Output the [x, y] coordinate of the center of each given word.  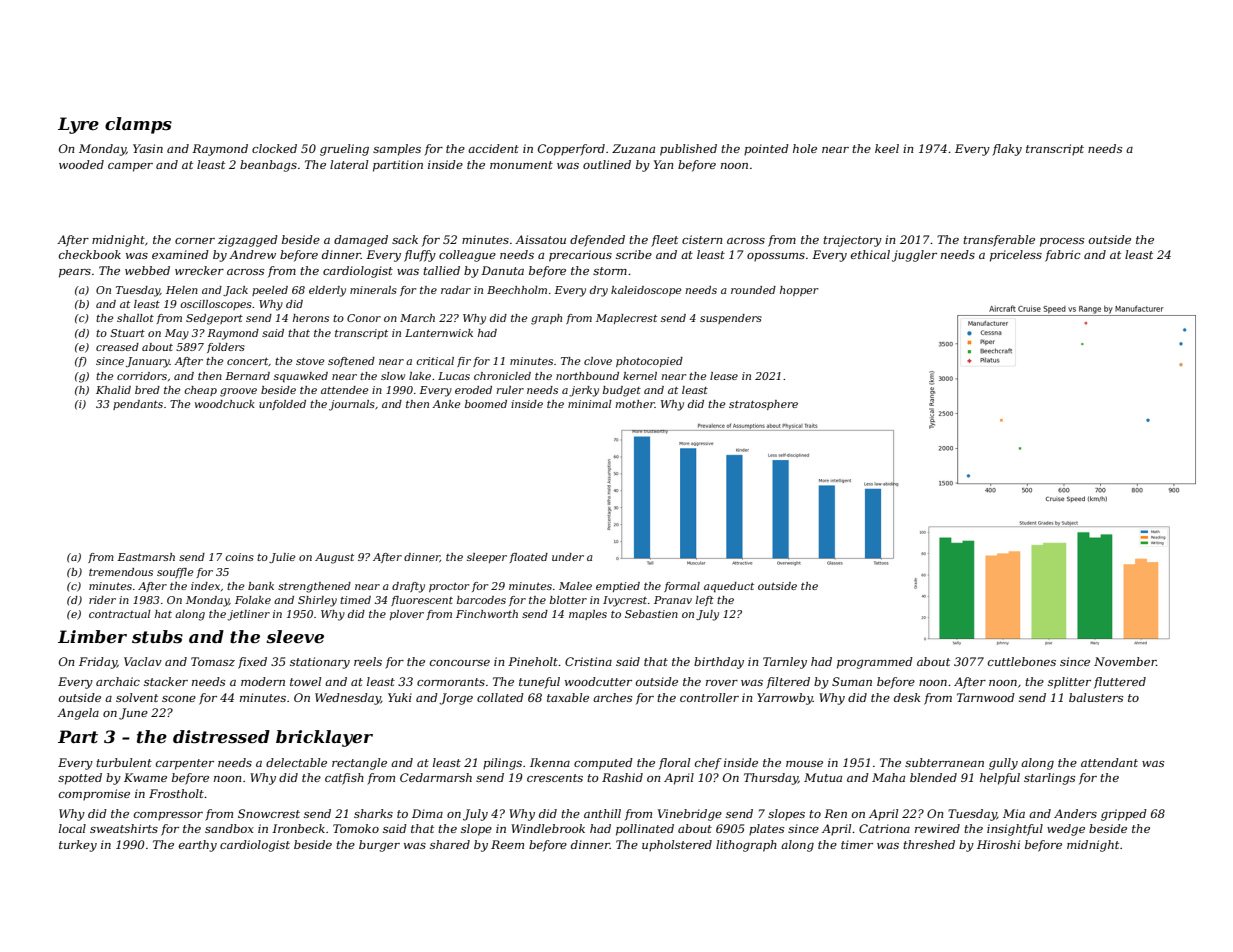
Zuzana [633, 148]
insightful [1015, 830]
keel [887, 148]
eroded [473, 390]
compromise [94, 795]
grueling [344, 150]
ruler [510, 390]
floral [674, 764]
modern [263, 681]
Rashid [622, 777]
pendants [138, 405]
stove [310, 361]
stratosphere [763, 405]
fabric [1063, 256]
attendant [1109, 762]
